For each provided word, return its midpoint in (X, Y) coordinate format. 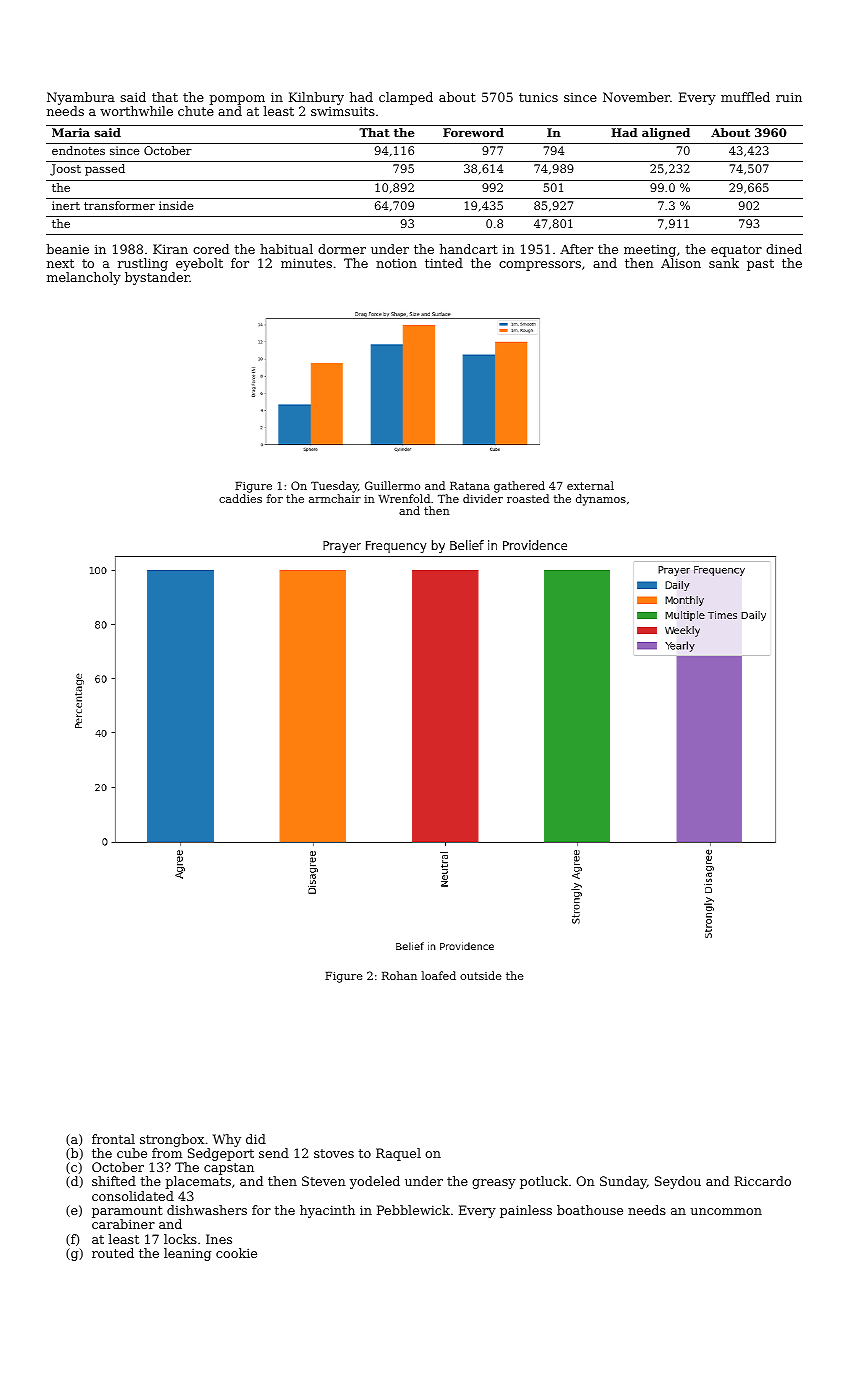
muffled (745, 97)
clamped (406, 98)
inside (176, 205)
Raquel (398, 1154)
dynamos (601, 500)
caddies (240, 498)
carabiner (123, 1224)
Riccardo (762, 1181)
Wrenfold (404, 498)
